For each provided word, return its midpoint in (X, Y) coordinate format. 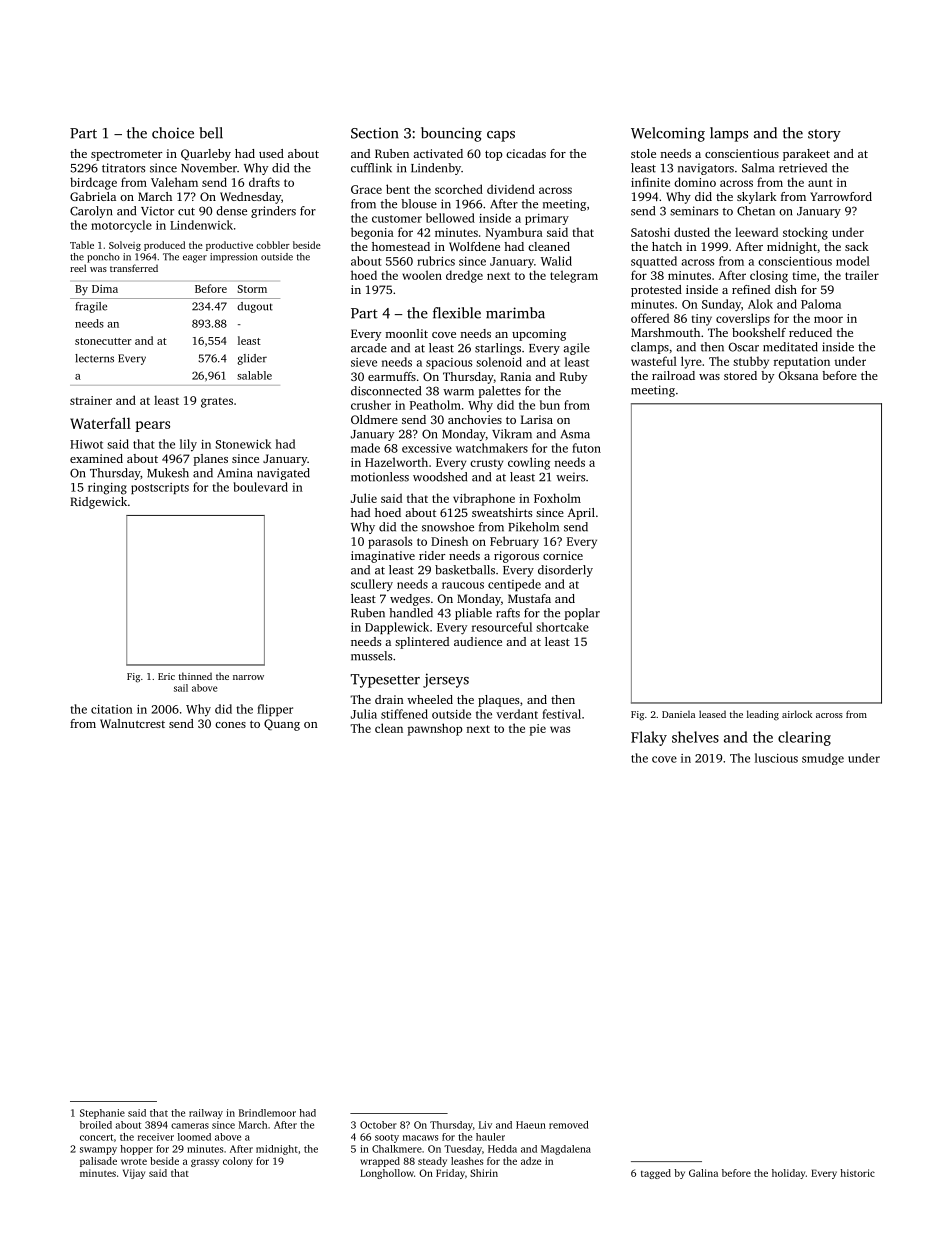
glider (252, 359)
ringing (107, 489)
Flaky (649, 738)
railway (206, 1114)
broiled (96, 1125)
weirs (570, 477)
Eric (166, 676)
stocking (805, 233)
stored (740, 375)
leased (712, 714)
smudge (823, 759)
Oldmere (374, 419)
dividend (511, 189)
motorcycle (121, 226)
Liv (485, 1125)
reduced (810, 332)
